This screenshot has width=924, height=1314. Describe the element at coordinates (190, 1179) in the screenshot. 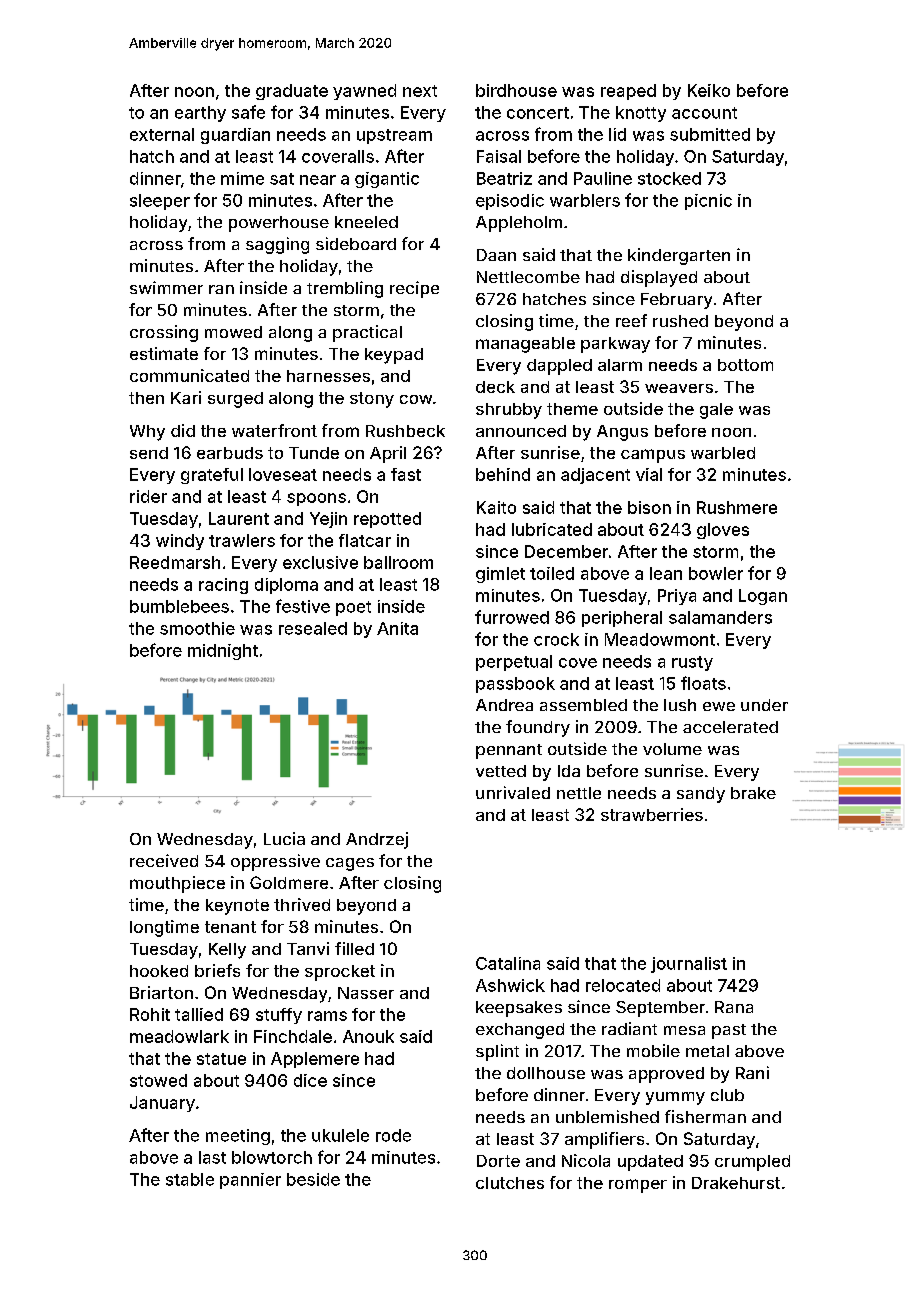

I see `stable` at that location.
